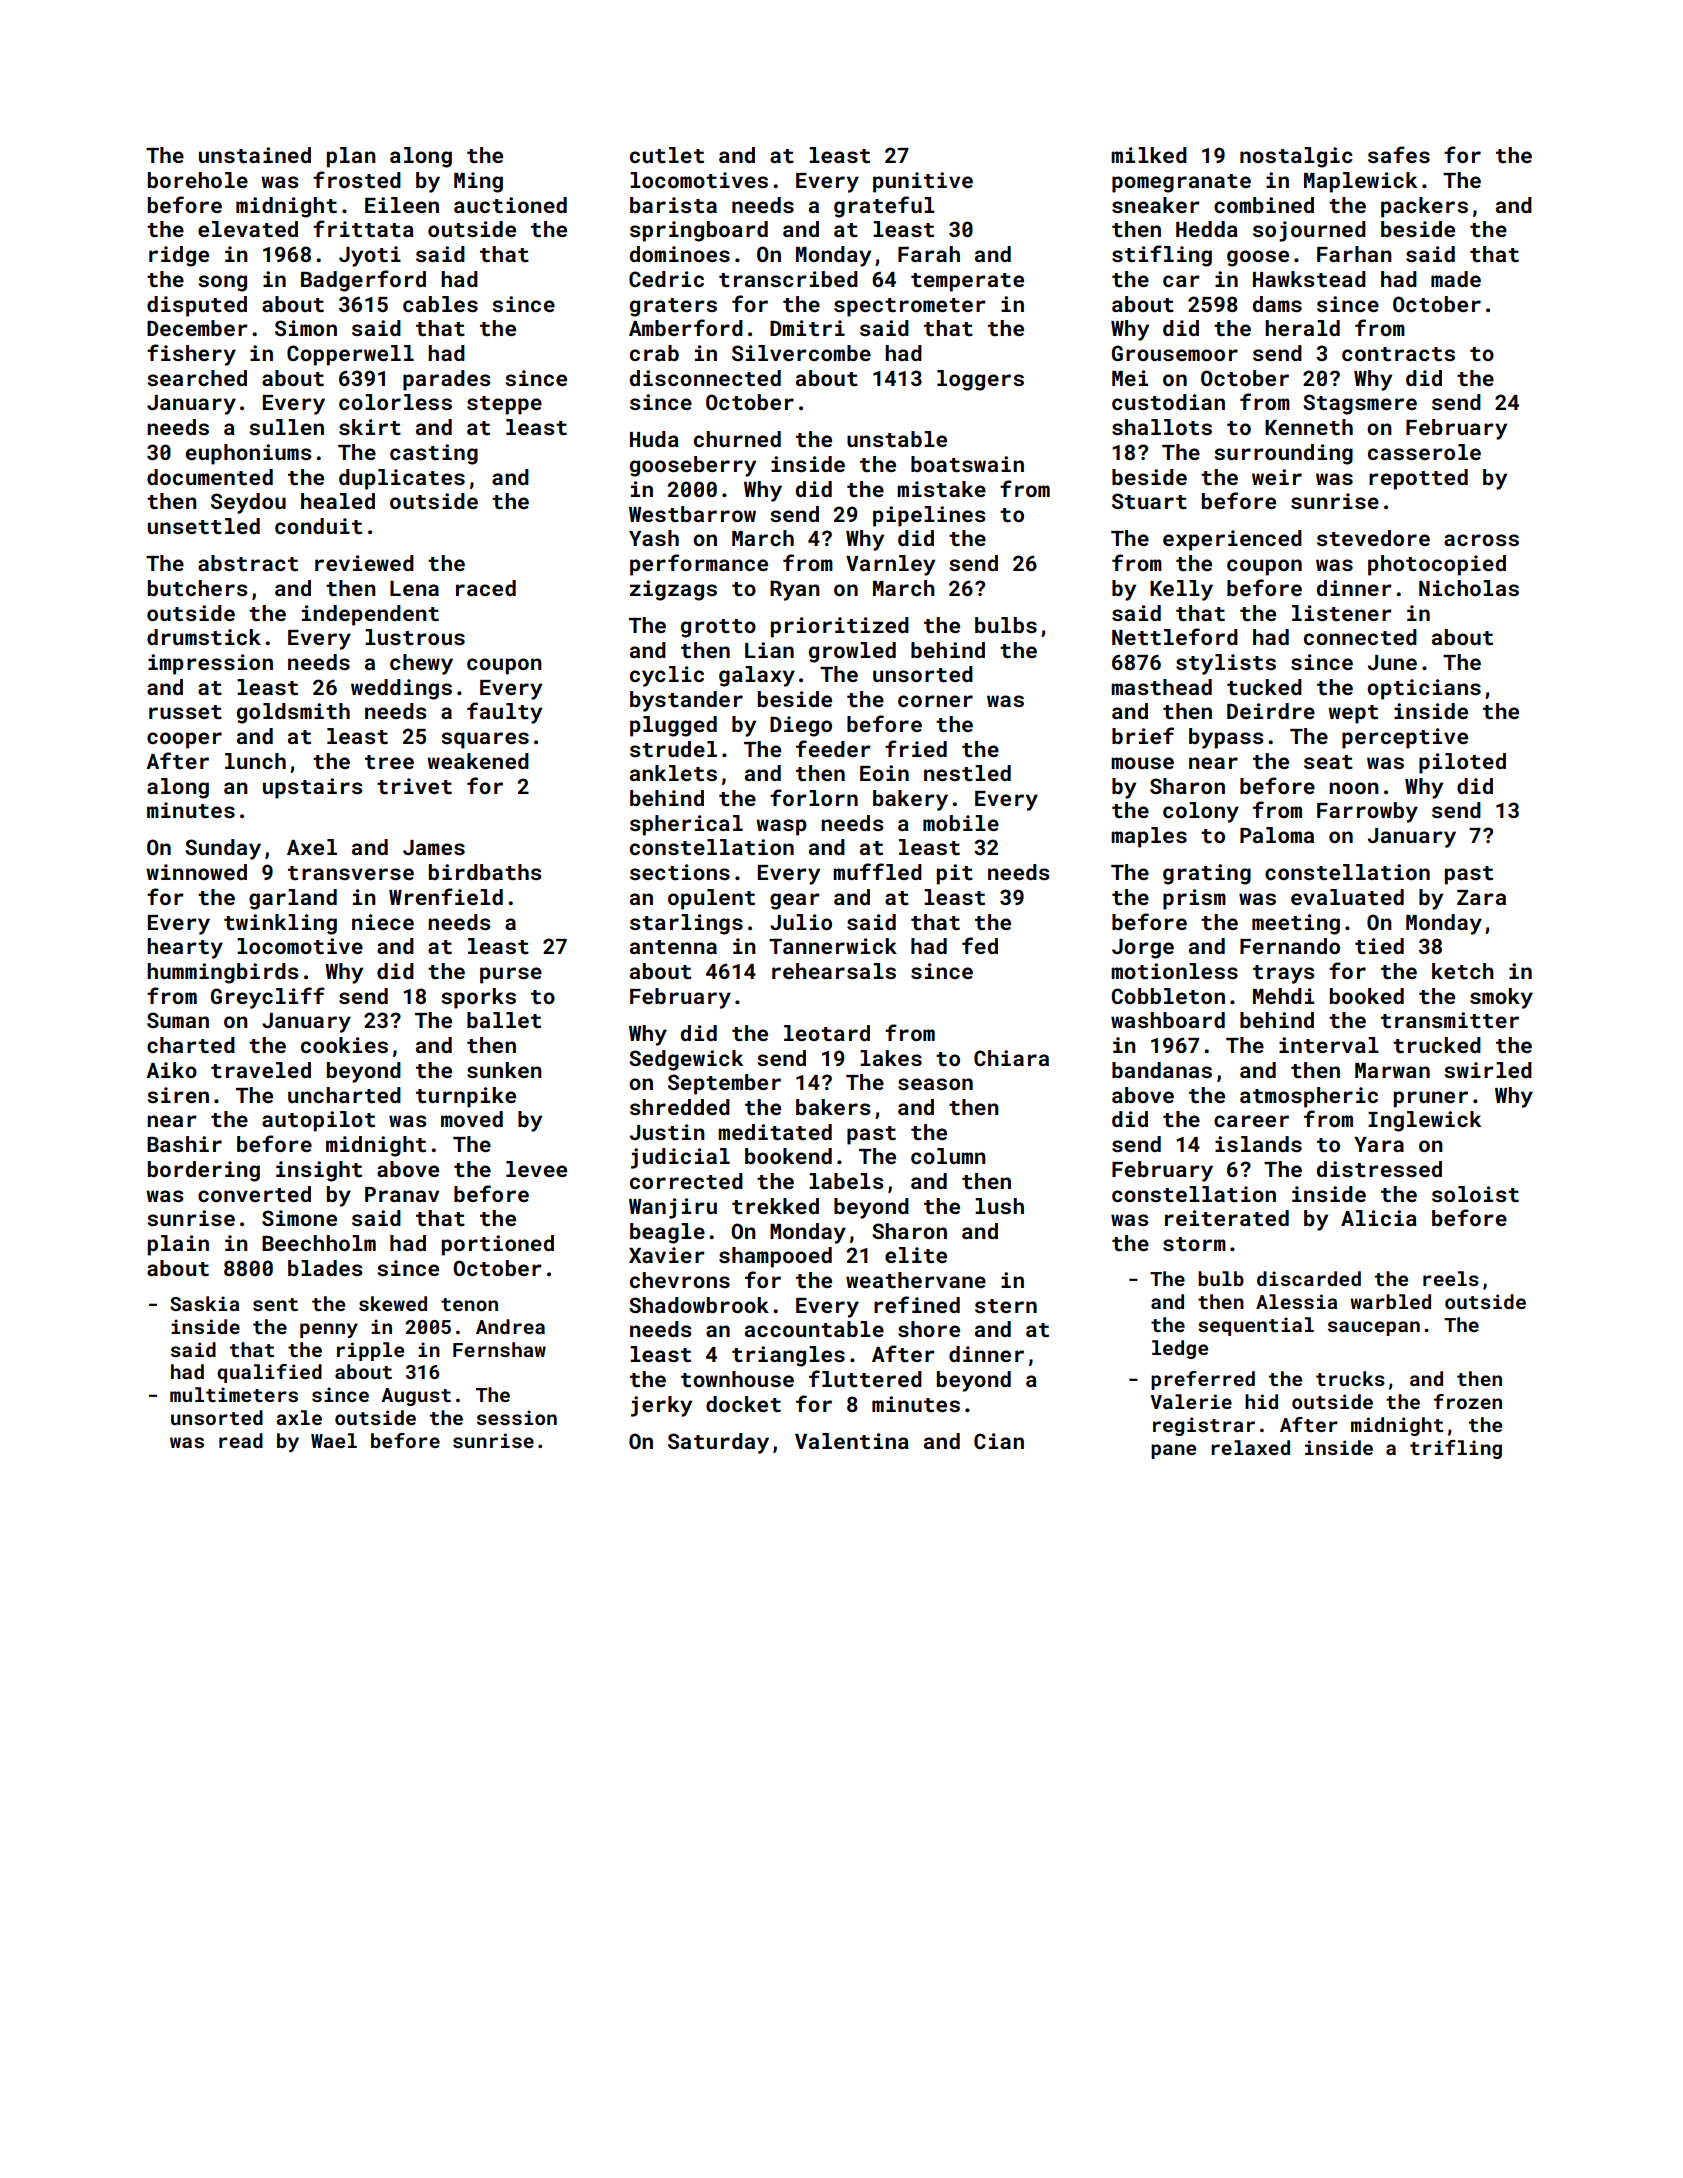 Image resolution: width=1683 pixels, height=2178 pixels. Describe the element at coordinates (1296, 157) in the document. I see `nostalgic` at that location.
